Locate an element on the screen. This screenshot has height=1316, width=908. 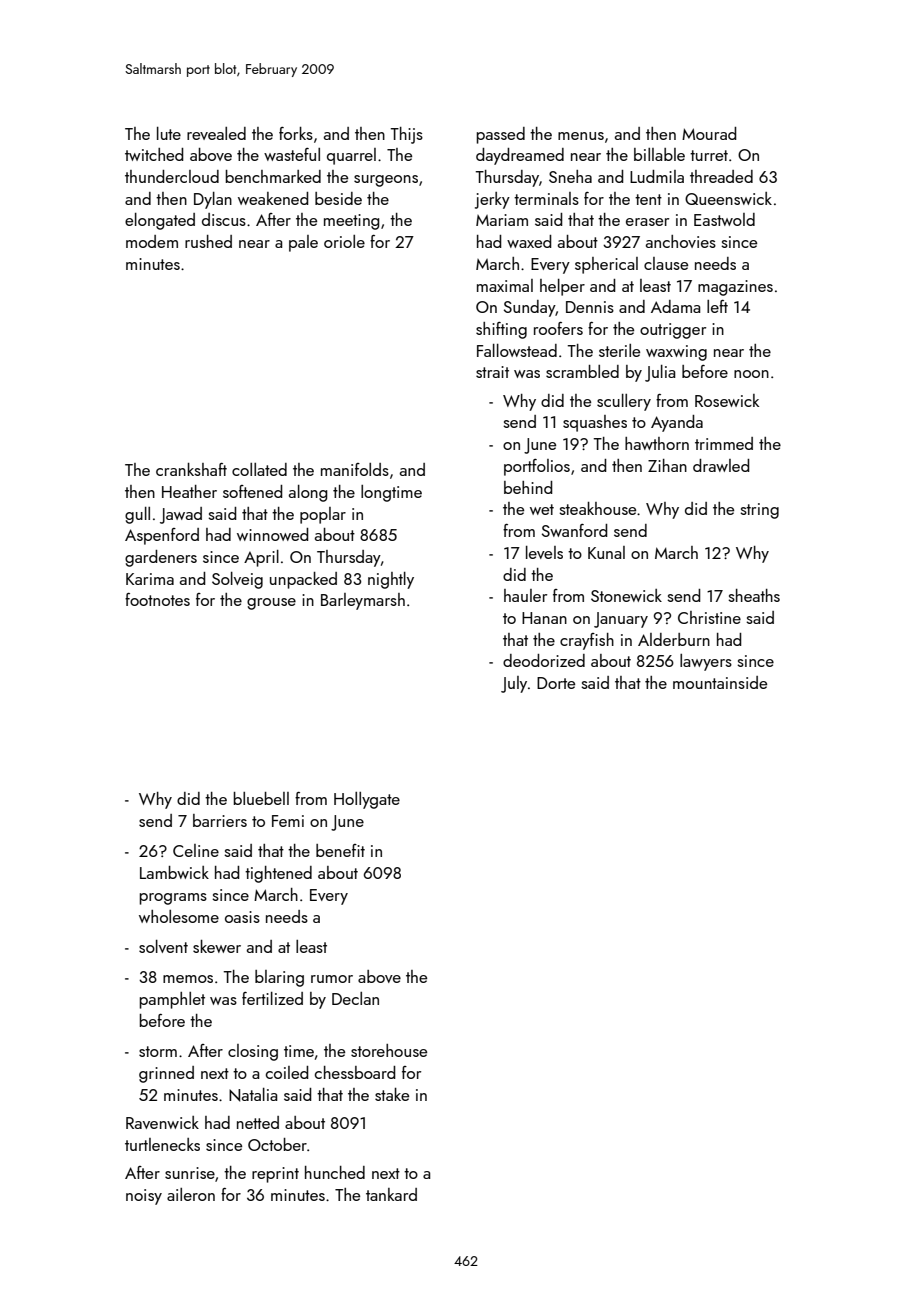
maximal is located at coordinates (505, 285).
